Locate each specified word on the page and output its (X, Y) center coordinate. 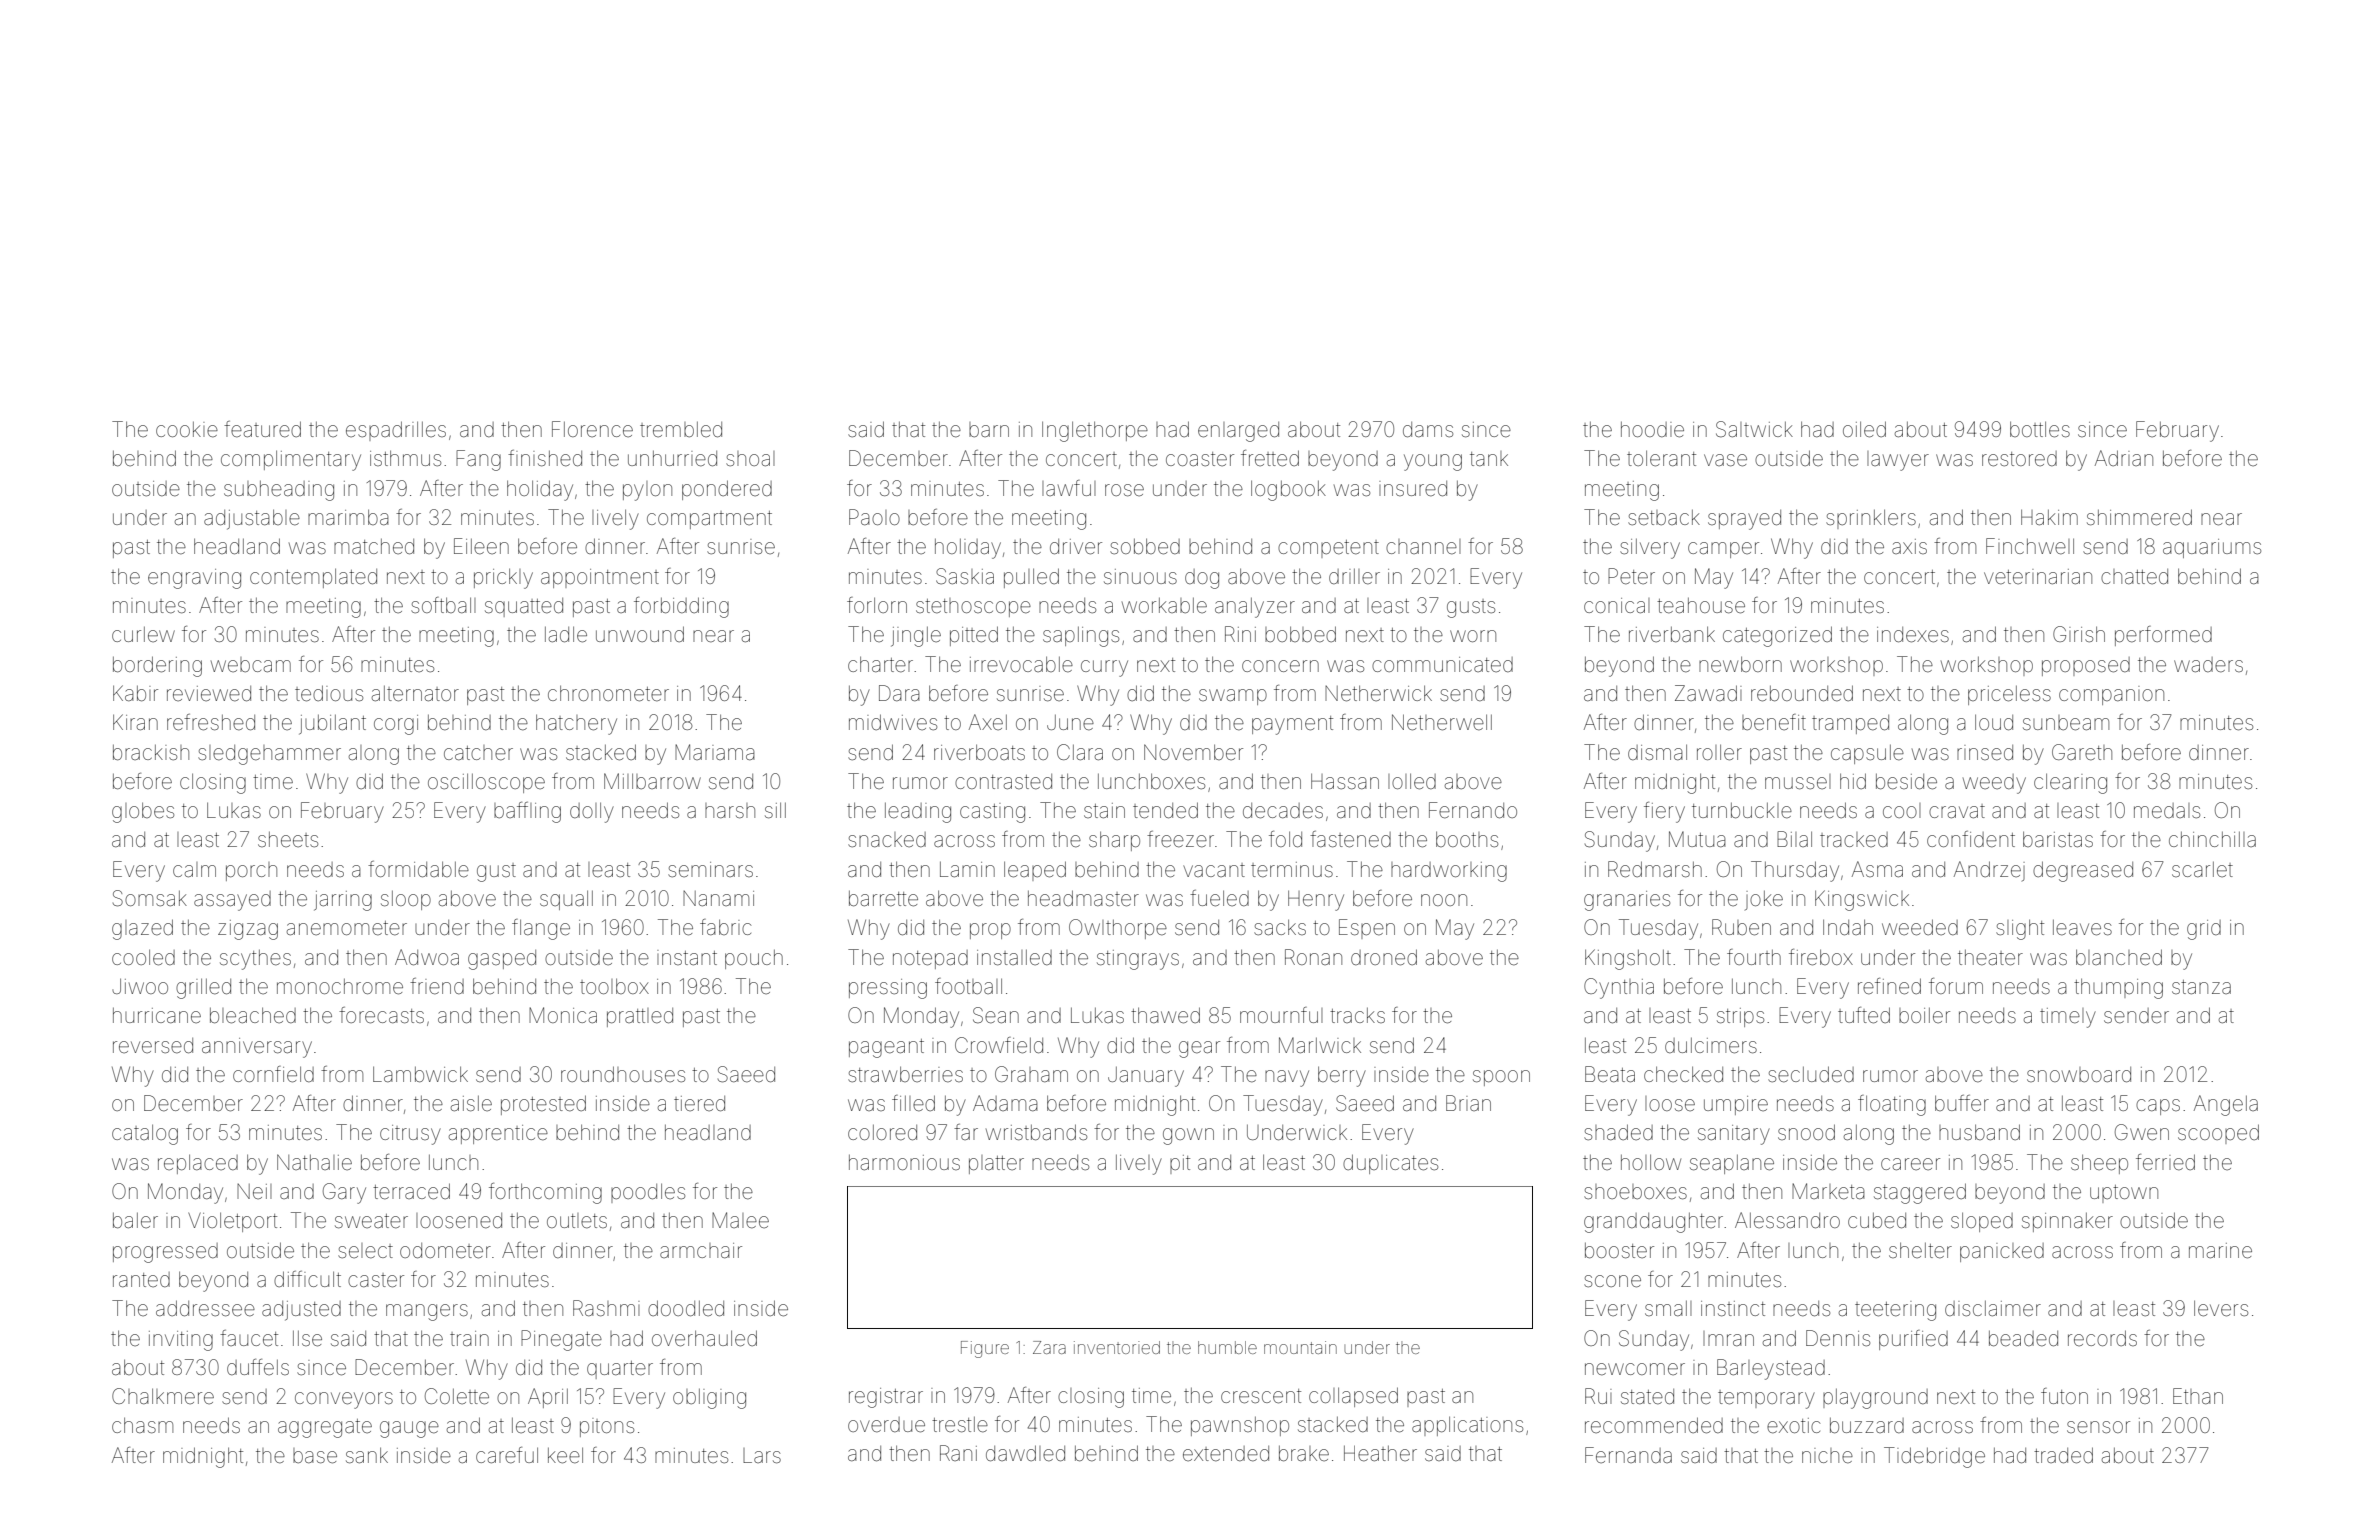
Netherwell (1442, 722)
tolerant (1661, 458)
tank (1489, 458)
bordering (157, 666)
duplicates (1390, 1164)
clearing (2070, 783)
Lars (762, 1455)
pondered (727, 490)
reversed (153, 1046)
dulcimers (1711, 1046)
